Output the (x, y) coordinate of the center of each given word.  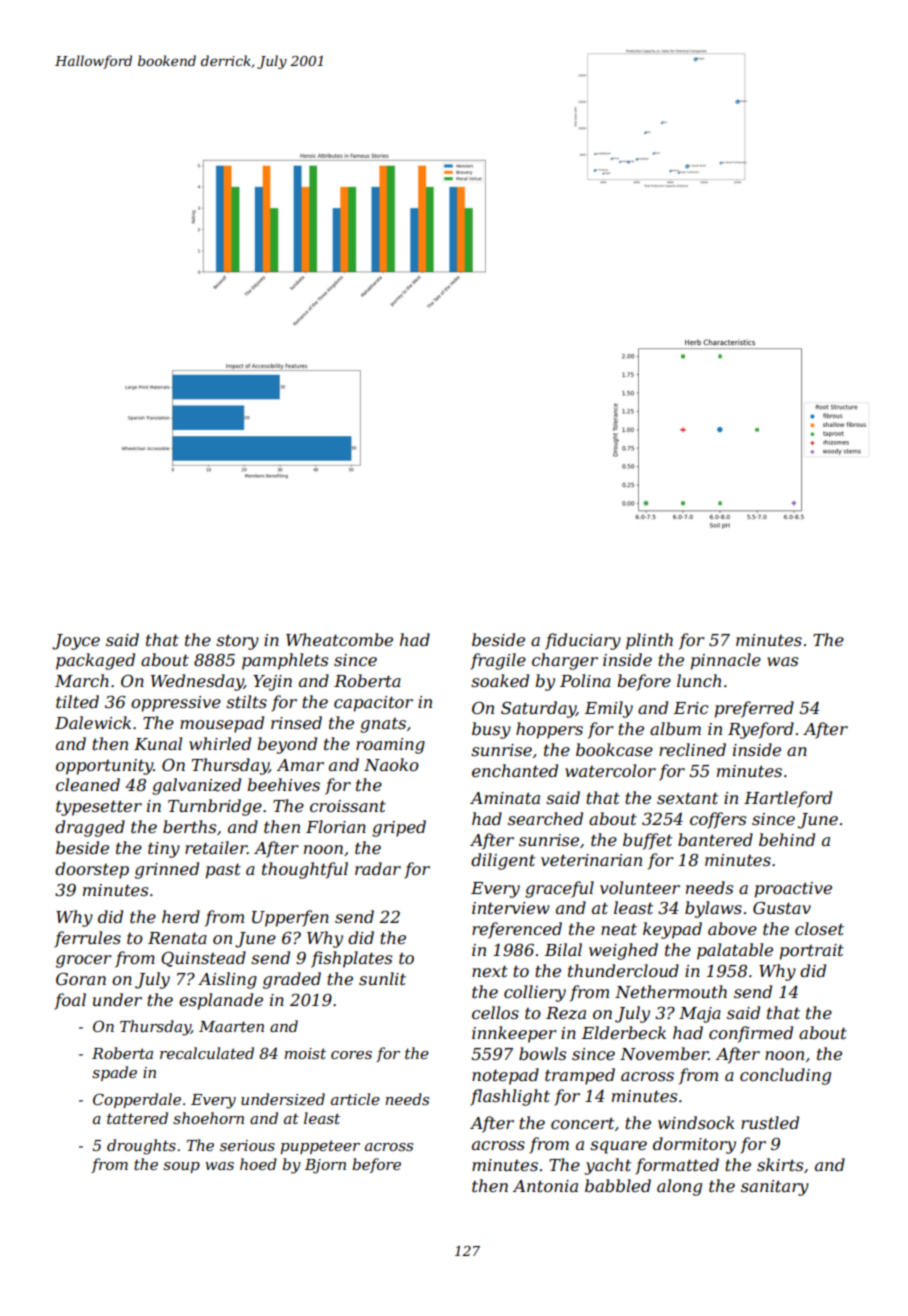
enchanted (515, 770)
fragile (498, 661)
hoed (258, 1164)
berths (189, 826)
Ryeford (761, 730)
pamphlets (285, 661)
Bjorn (325, 1166)
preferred (754, 709)
